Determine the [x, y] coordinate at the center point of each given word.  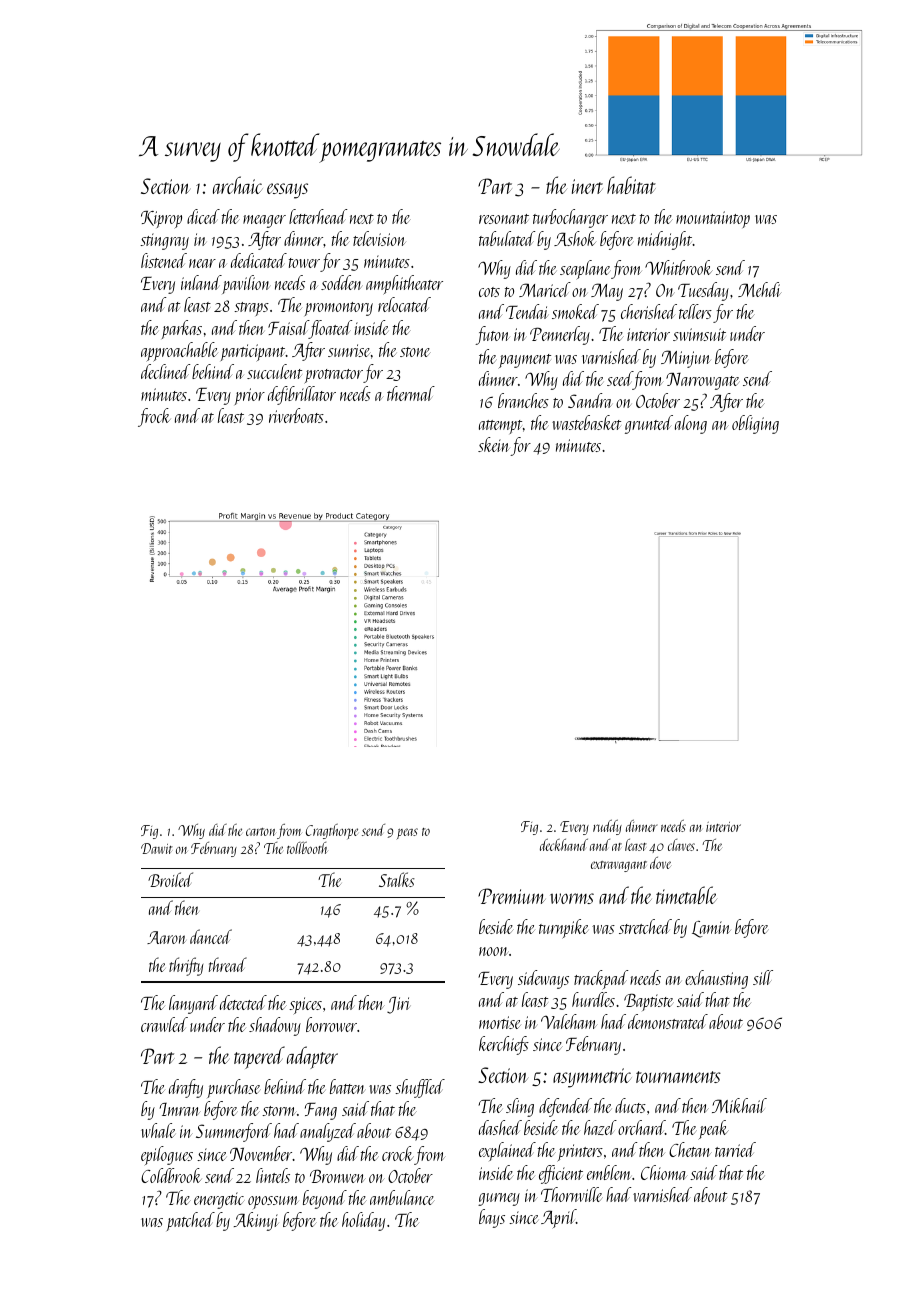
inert [587, 186]
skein [494, 446]
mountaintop [713, 219]
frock [154, 417]
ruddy [607, 827]
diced [203, 216]
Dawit [157, 848]
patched [191, 1221]
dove [660, 863]
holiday [363, 1221]
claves [681, 845]
